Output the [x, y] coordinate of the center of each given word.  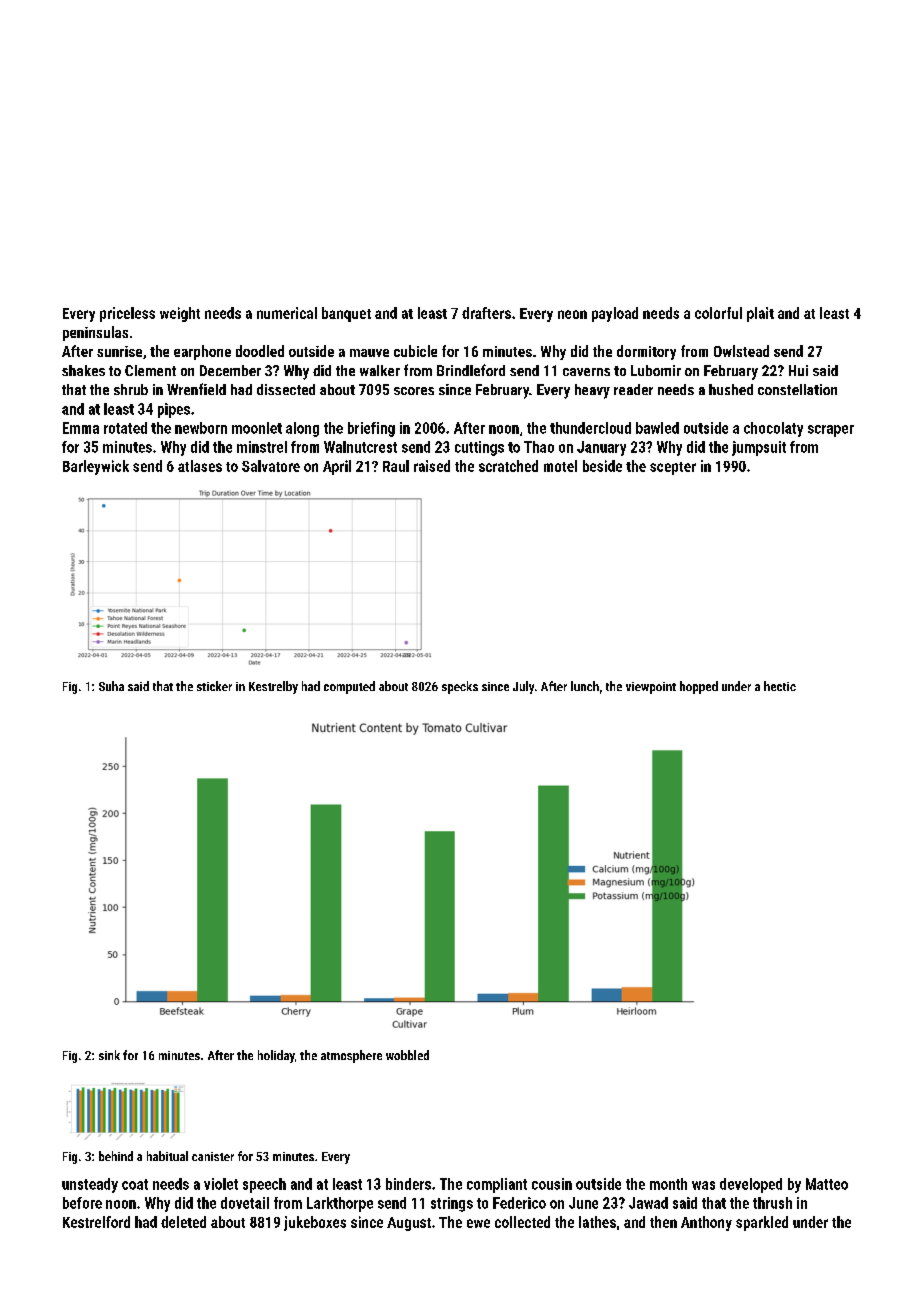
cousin [552, 1184]
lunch [585, 686]
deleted [183, 1222]
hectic [780, 686]
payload [615, 314]
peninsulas [95, 333]
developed [751, 1185]
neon [572, 314]
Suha [111, 686]
